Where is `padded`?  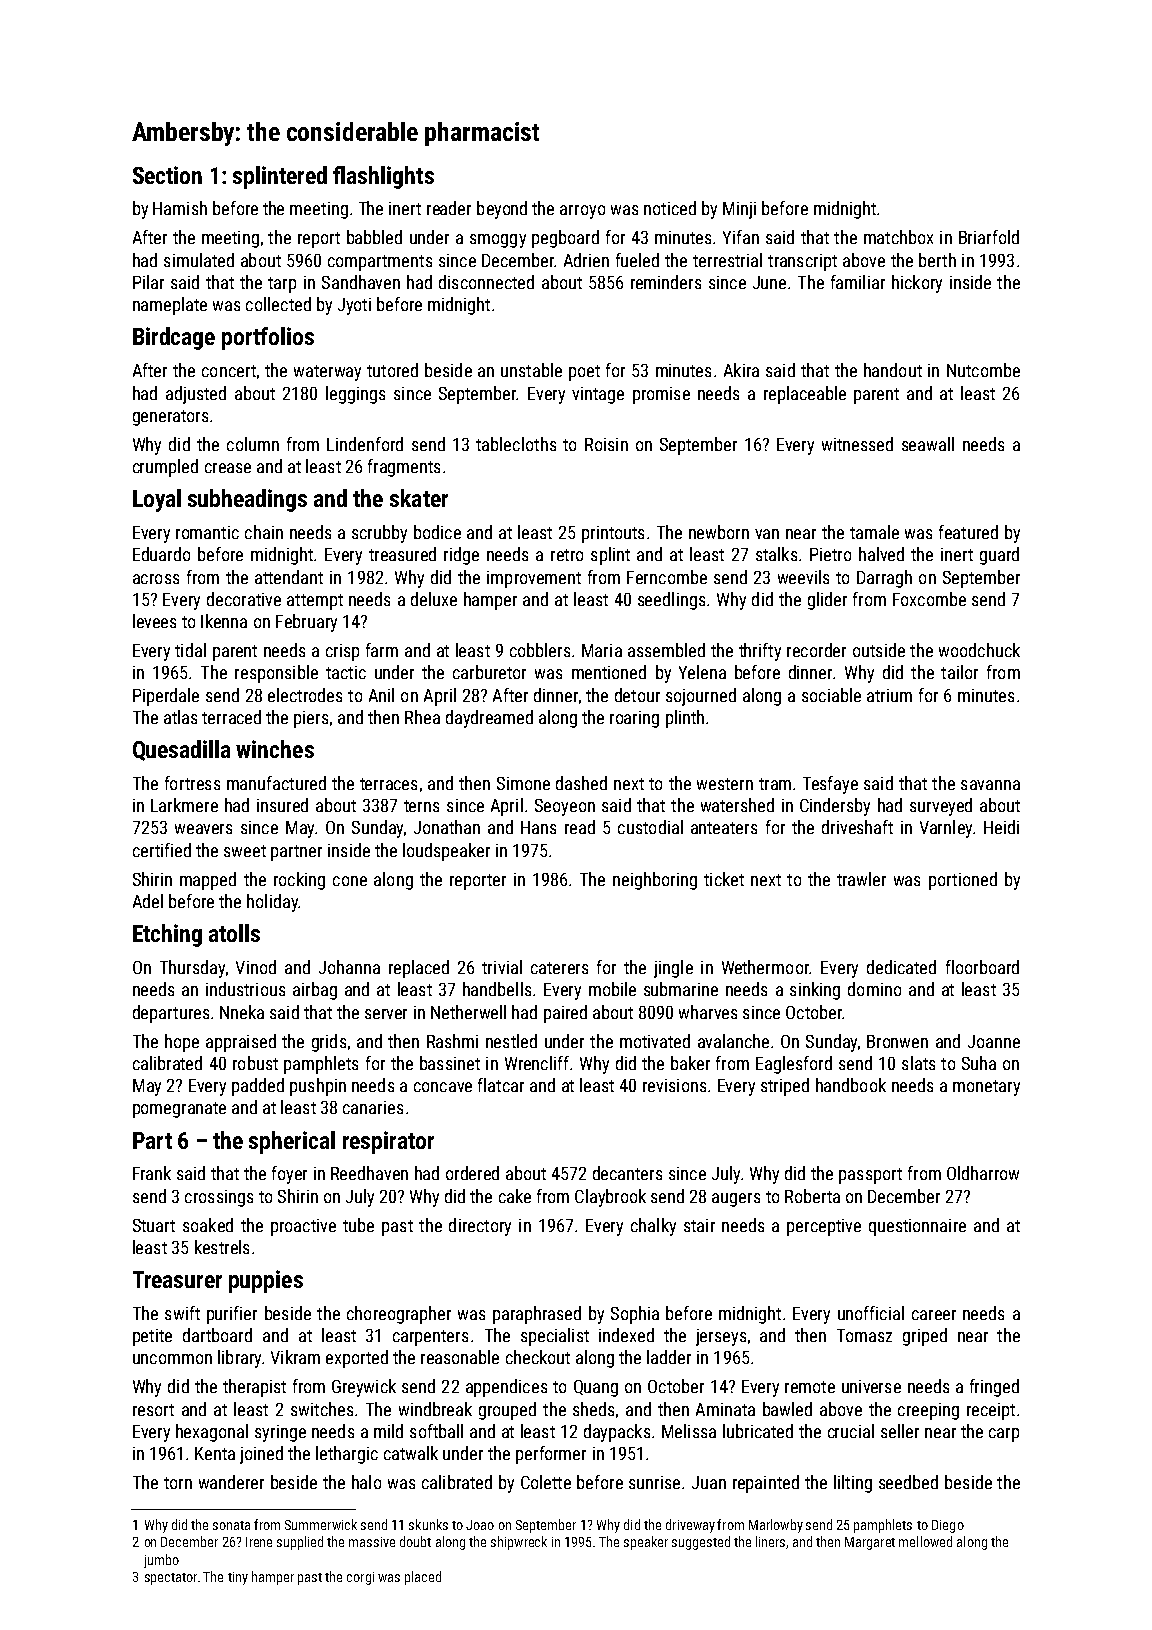 padded is located at coordinates (258, 1087).
